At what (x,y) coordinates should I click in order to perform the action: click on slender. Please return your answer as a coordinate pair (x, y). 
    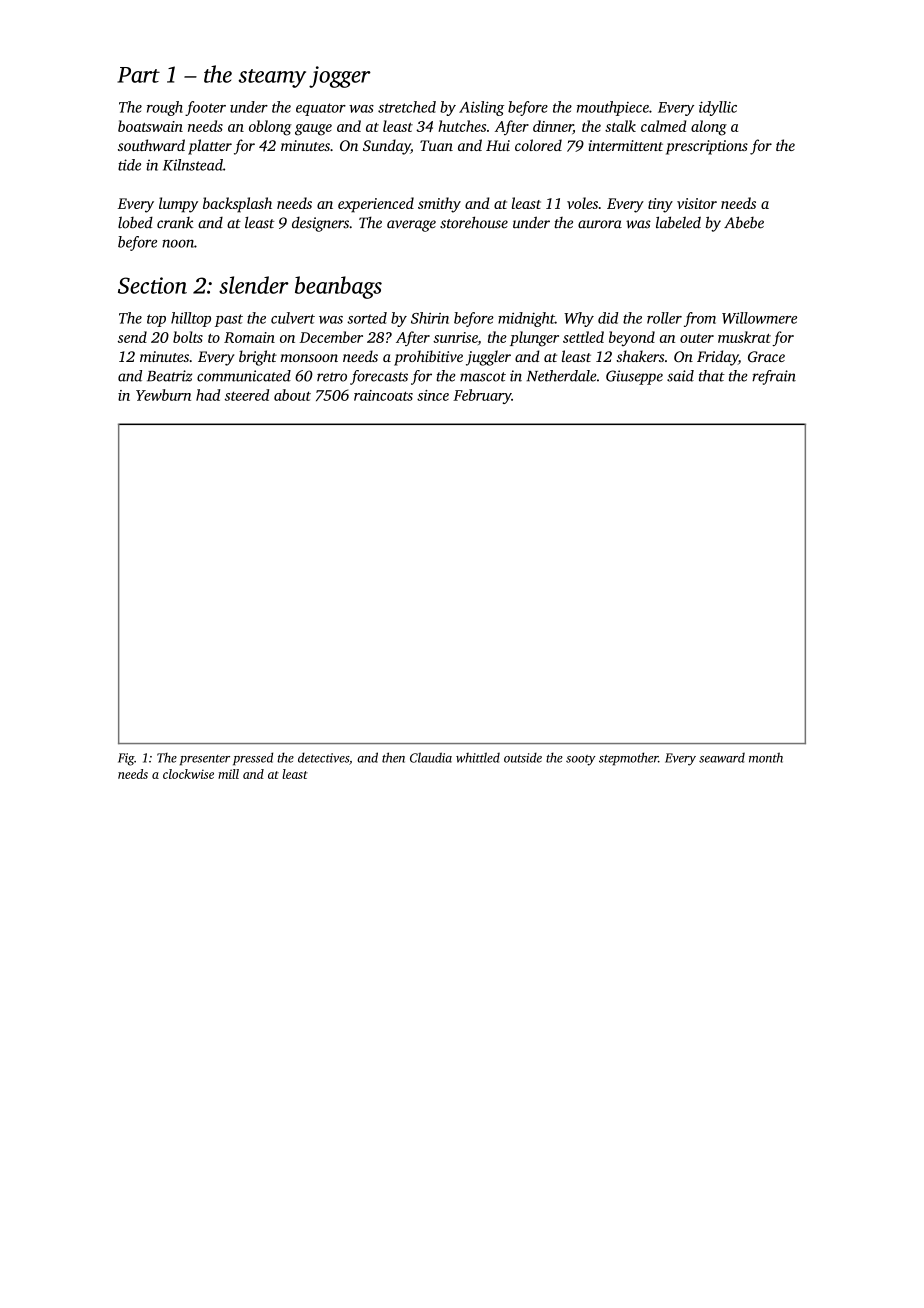
    Looking at the image, I should click on (254, 285).
